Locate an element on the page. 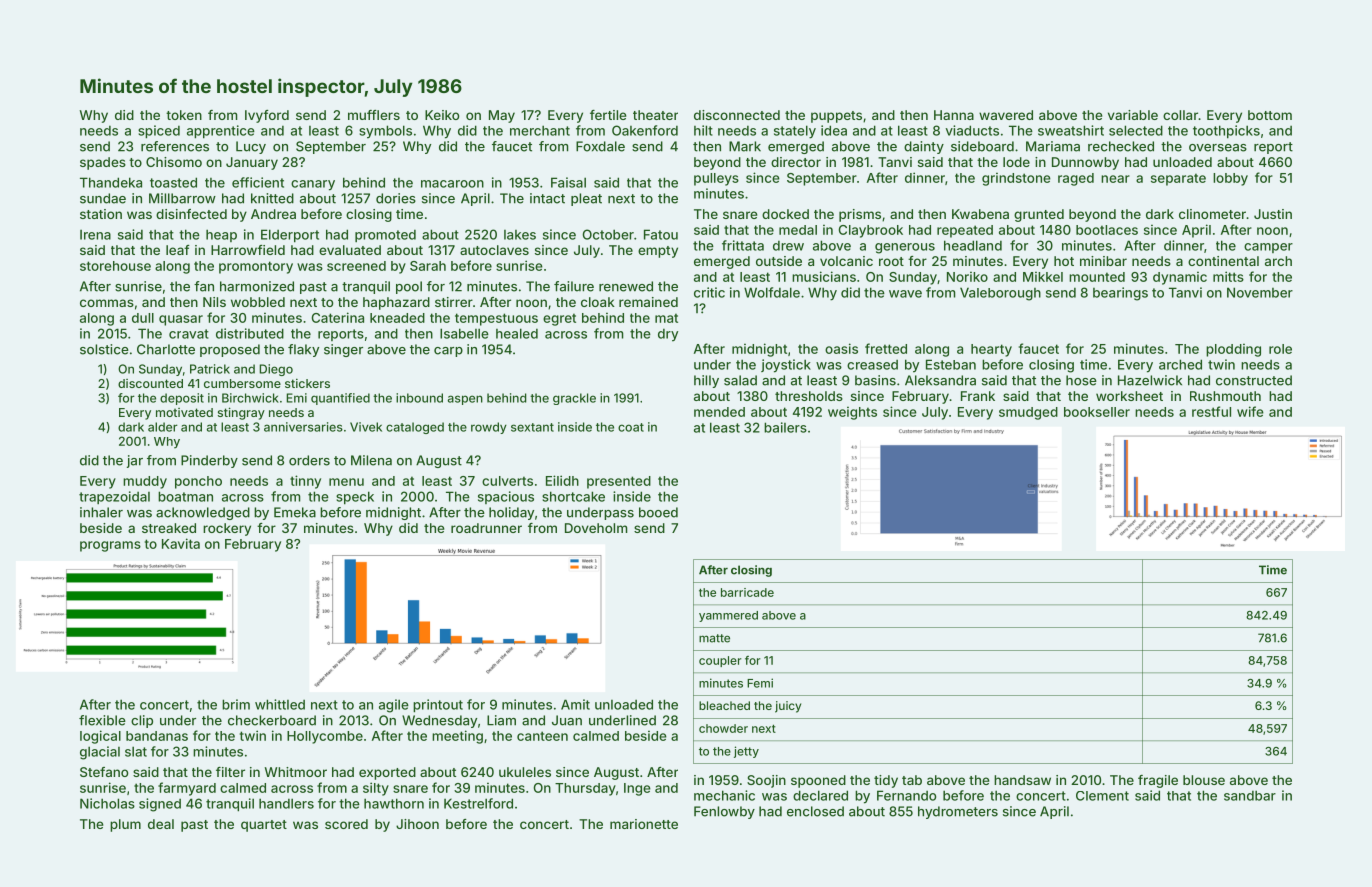 The width and height of the image is (1372, 887). anniversaries is located at coordinates (303, 427).
